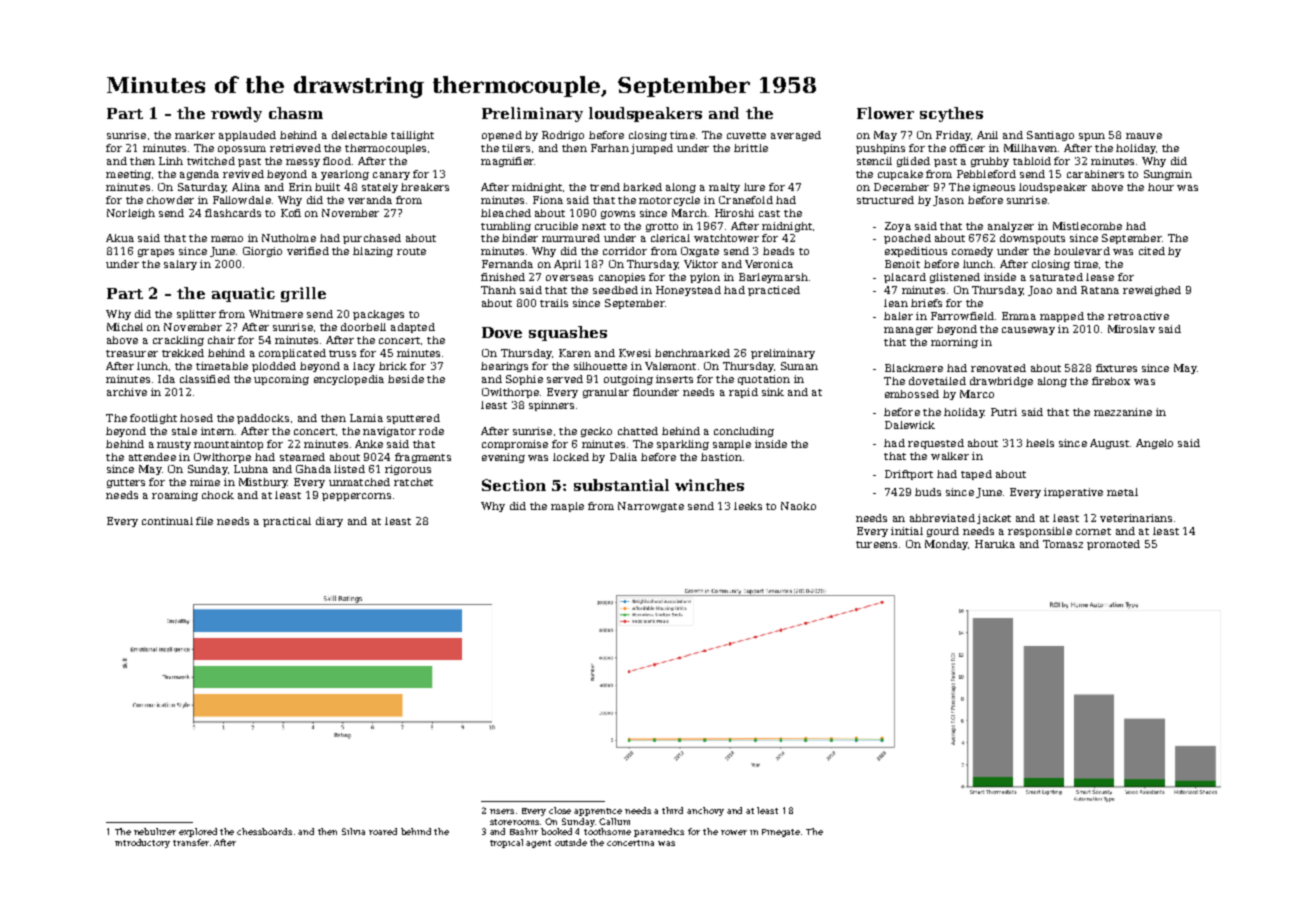 The image size is (1308, 924). I want to click on Kofi, so click(291, 213).
